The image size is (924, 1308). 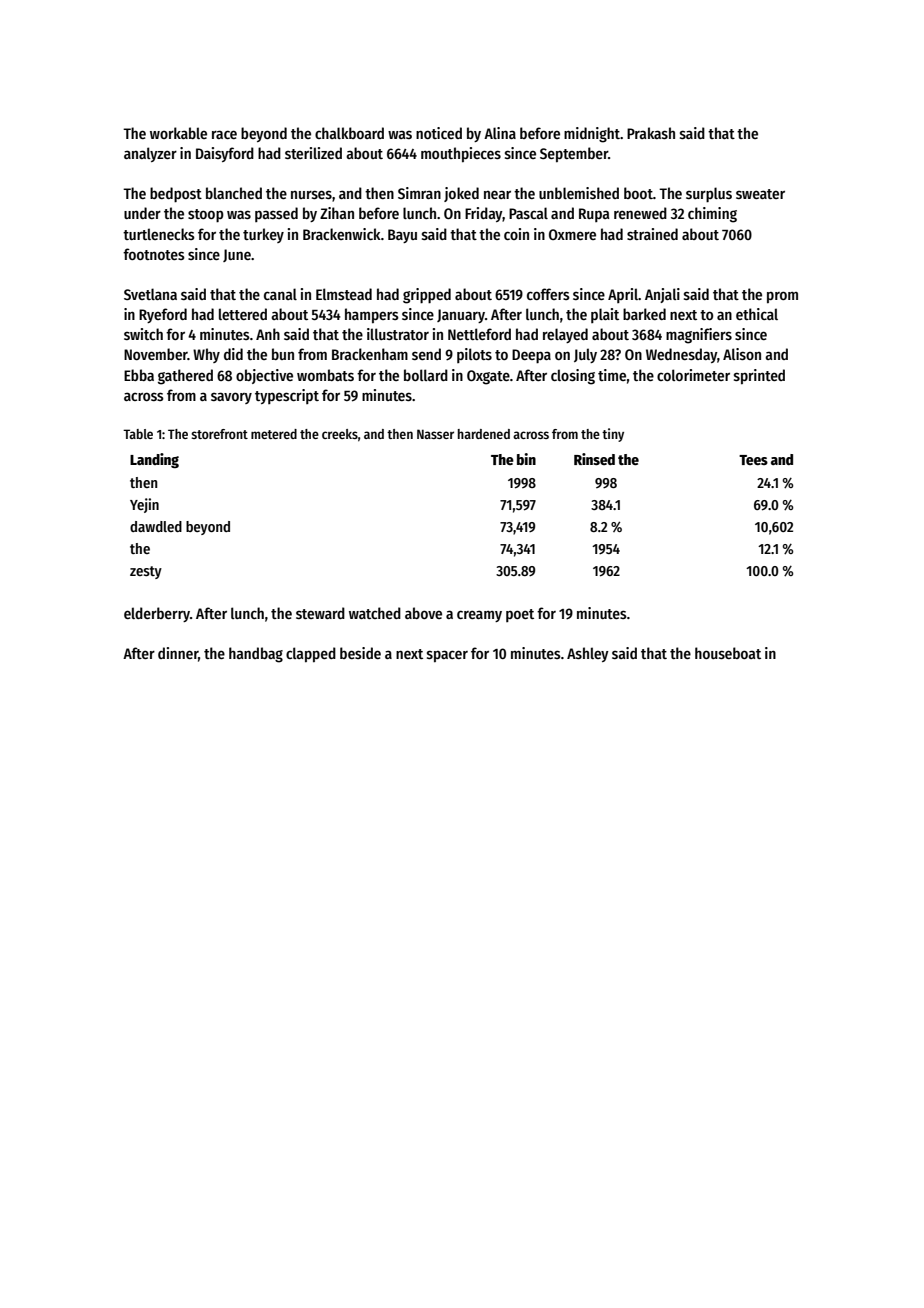 I want to click on chiming, so click(x=712, y=215).
